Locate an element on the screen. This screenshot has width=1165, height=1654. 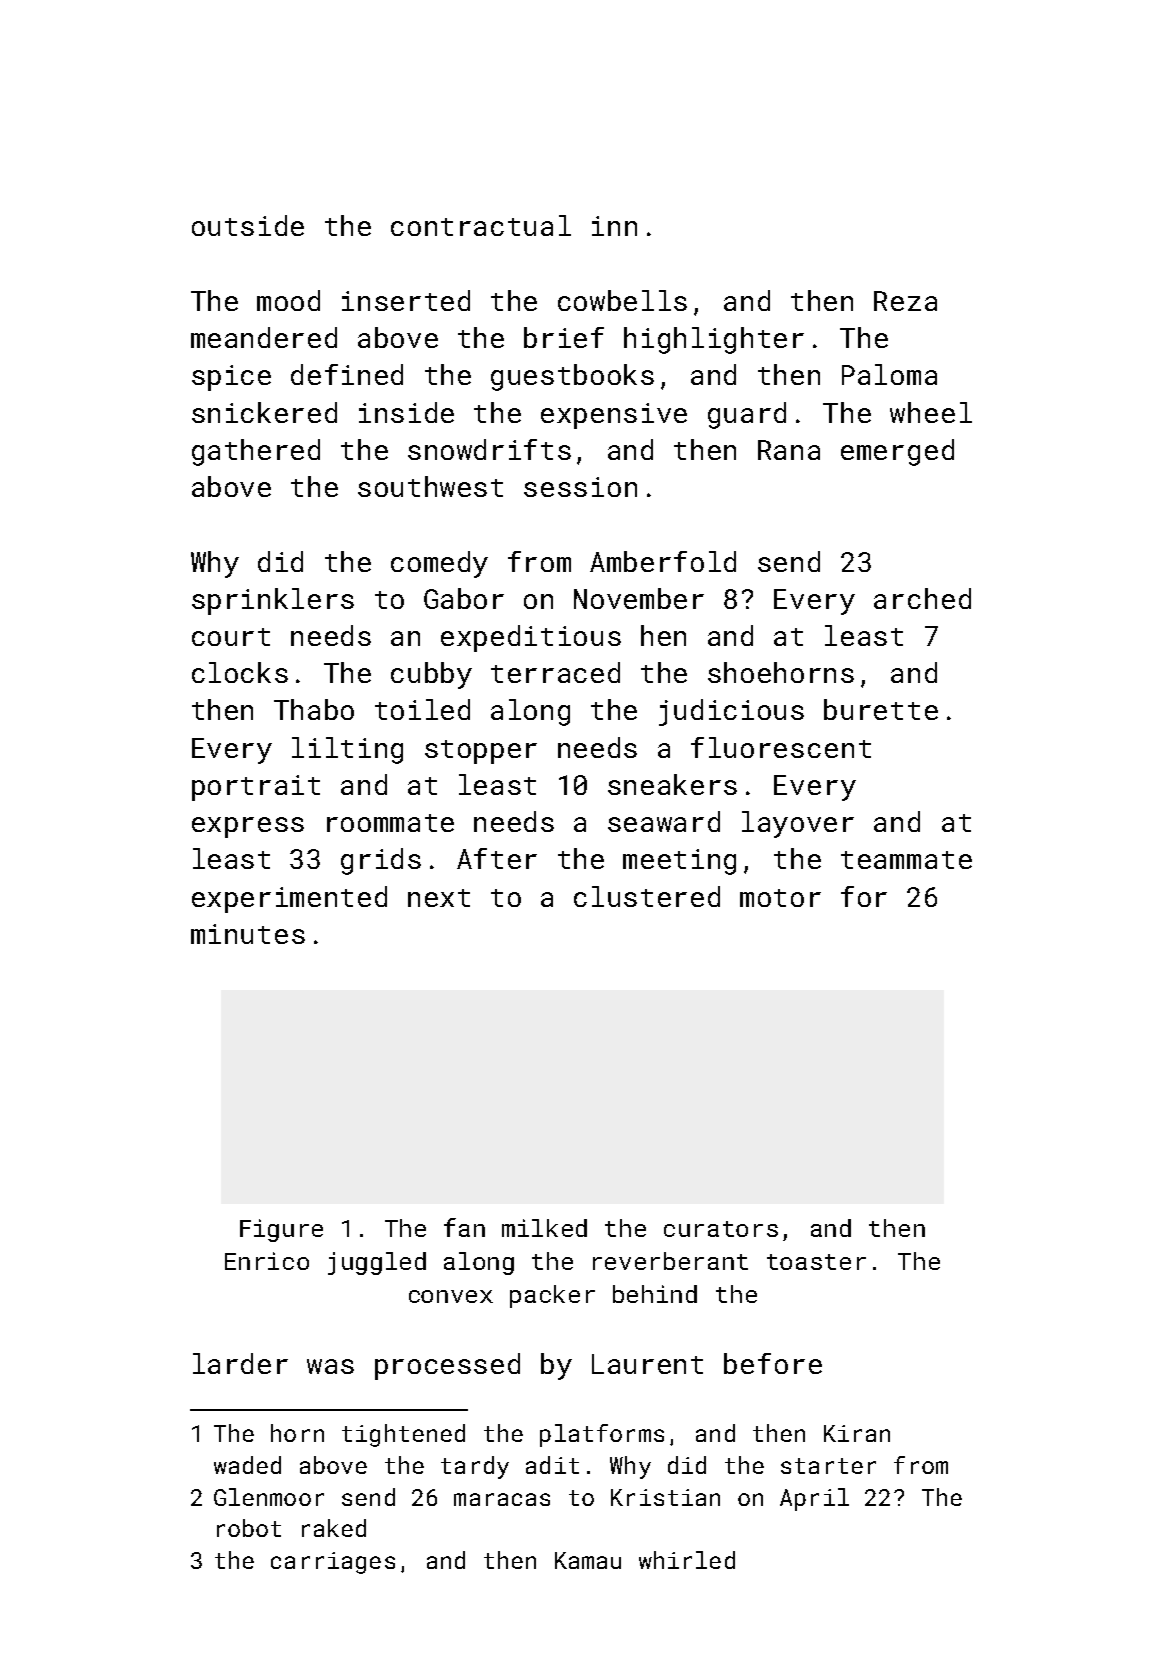
After is located at coordinates (497, 858).
